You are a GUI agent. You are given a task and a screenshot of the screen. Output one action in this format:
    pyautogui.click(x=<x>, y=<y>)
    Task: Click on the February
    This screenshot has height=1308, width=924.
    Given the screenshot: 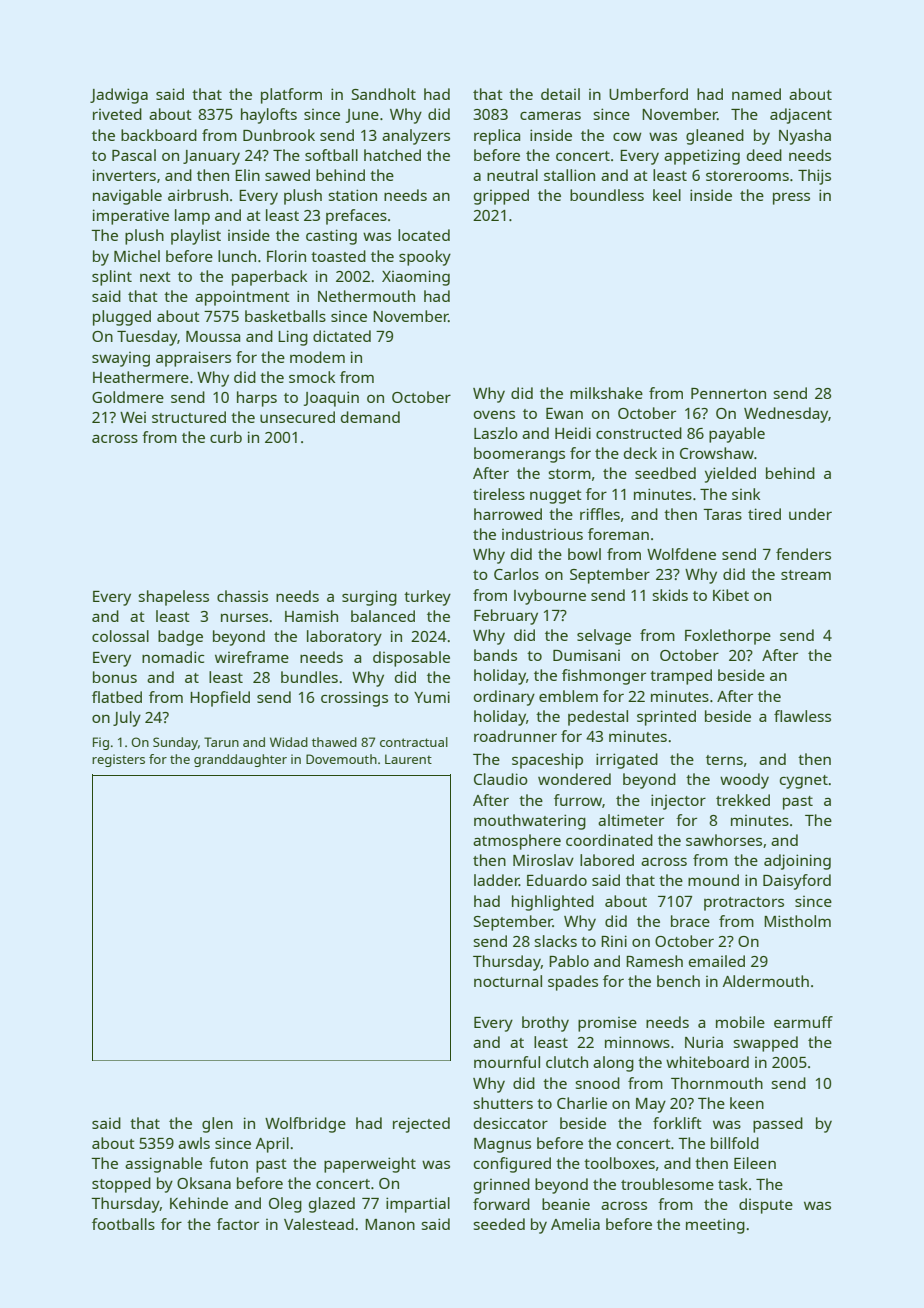 What is the action you would take?
    pyautogui.click(x=506, y=617)
